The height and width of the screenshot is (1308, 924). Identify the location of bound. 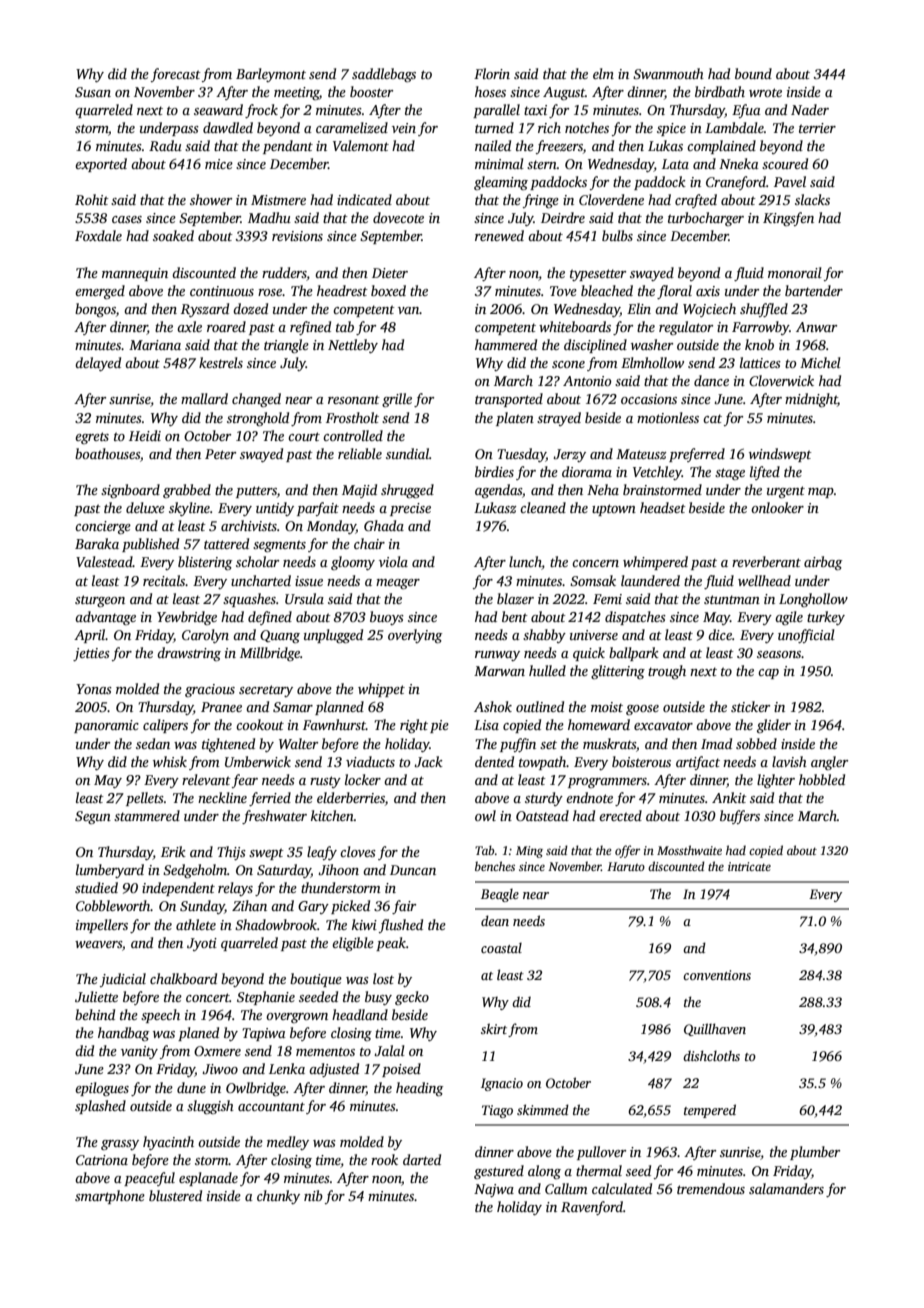
(753, 73).
